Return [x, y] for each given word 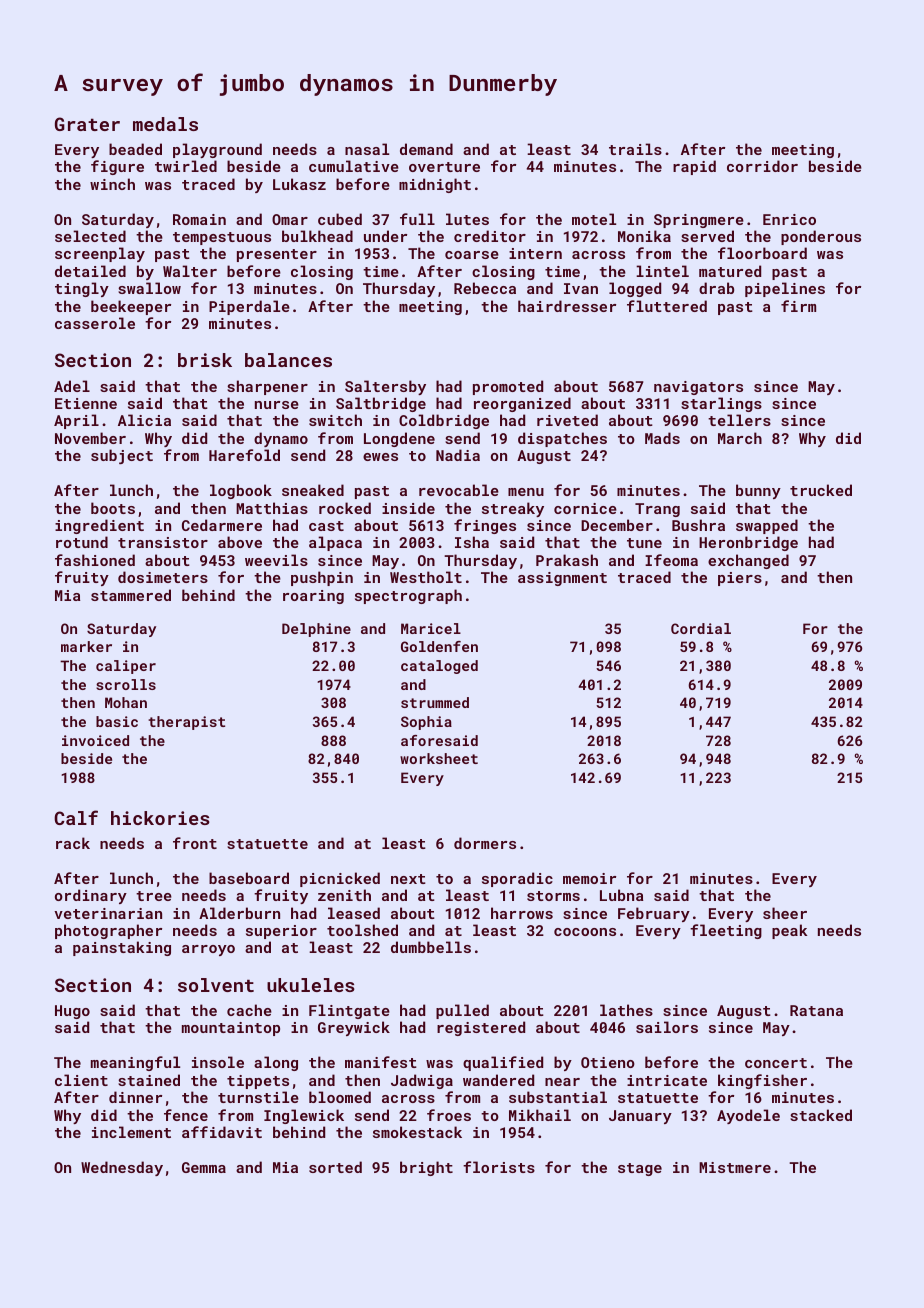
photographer [108, 931]
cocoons [585, 932]
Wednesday [122, 1168]
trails [635, 149]
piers [740, 579]
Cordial [701, 628]
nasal [367, 149]
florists [499, 1167]
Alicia [144, 420]
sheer [785, 913]
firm [798, 306]
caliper [126, 667]
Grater [87, 124]
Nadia [458, 455]
